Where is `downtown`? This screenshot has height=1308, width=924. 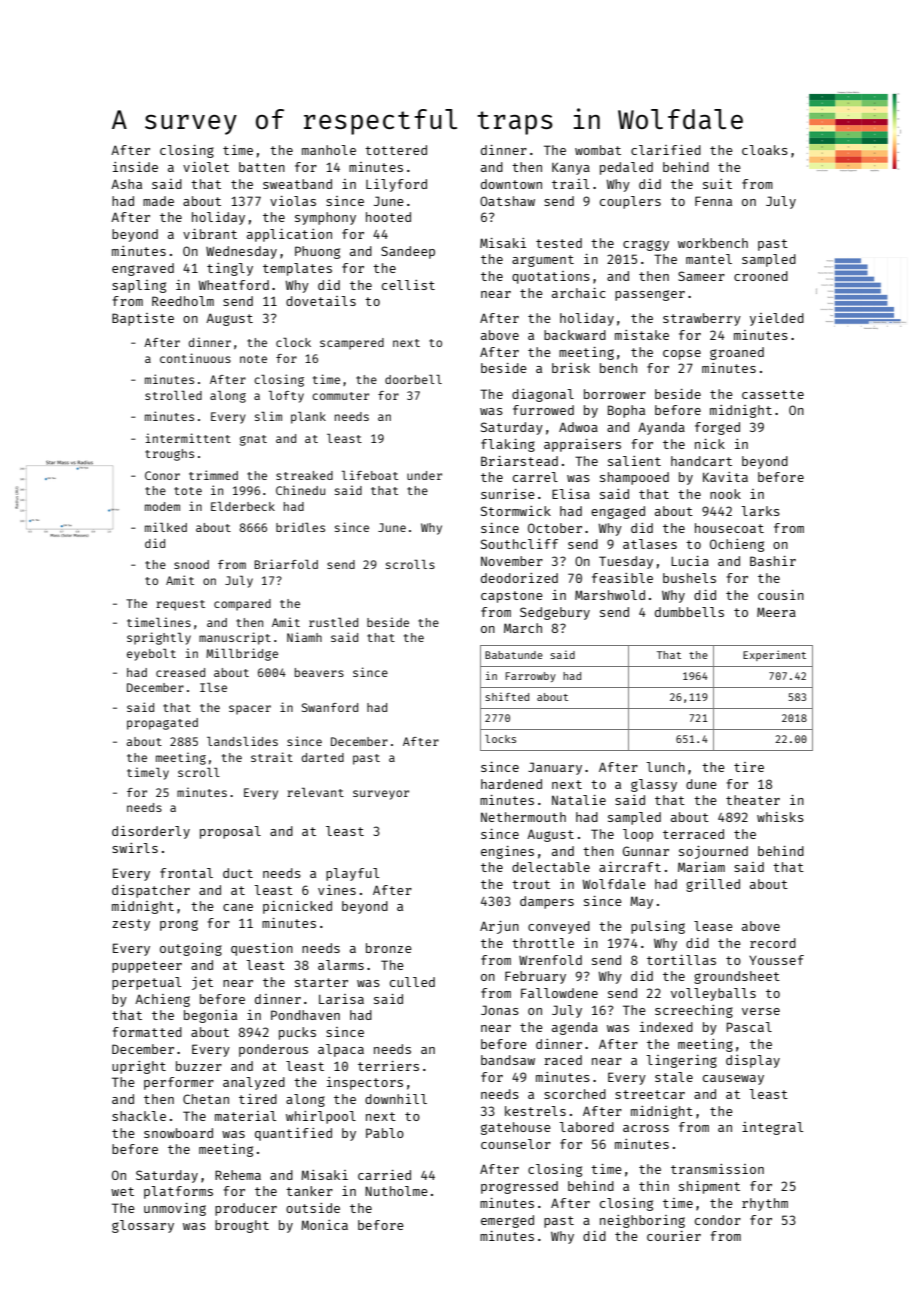
downtown is located at coordinates (511, 184).
